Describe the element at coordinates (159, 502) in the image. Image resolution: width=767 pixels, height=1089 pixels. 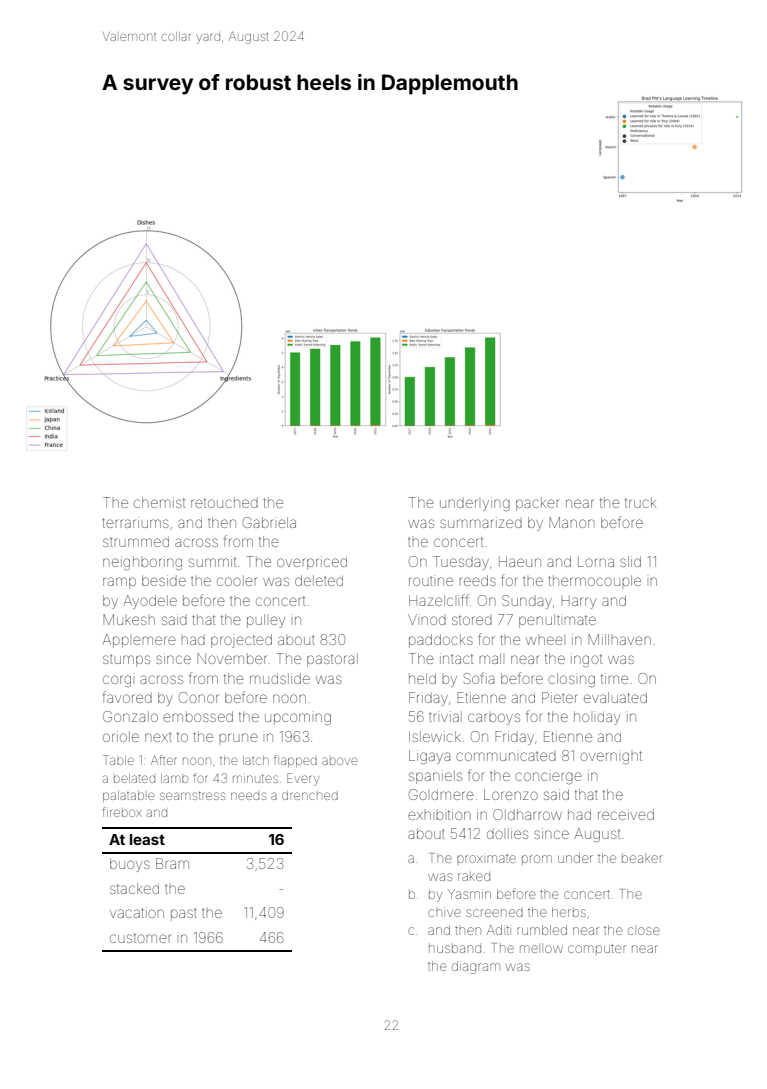
I see `chemist` at that location.
